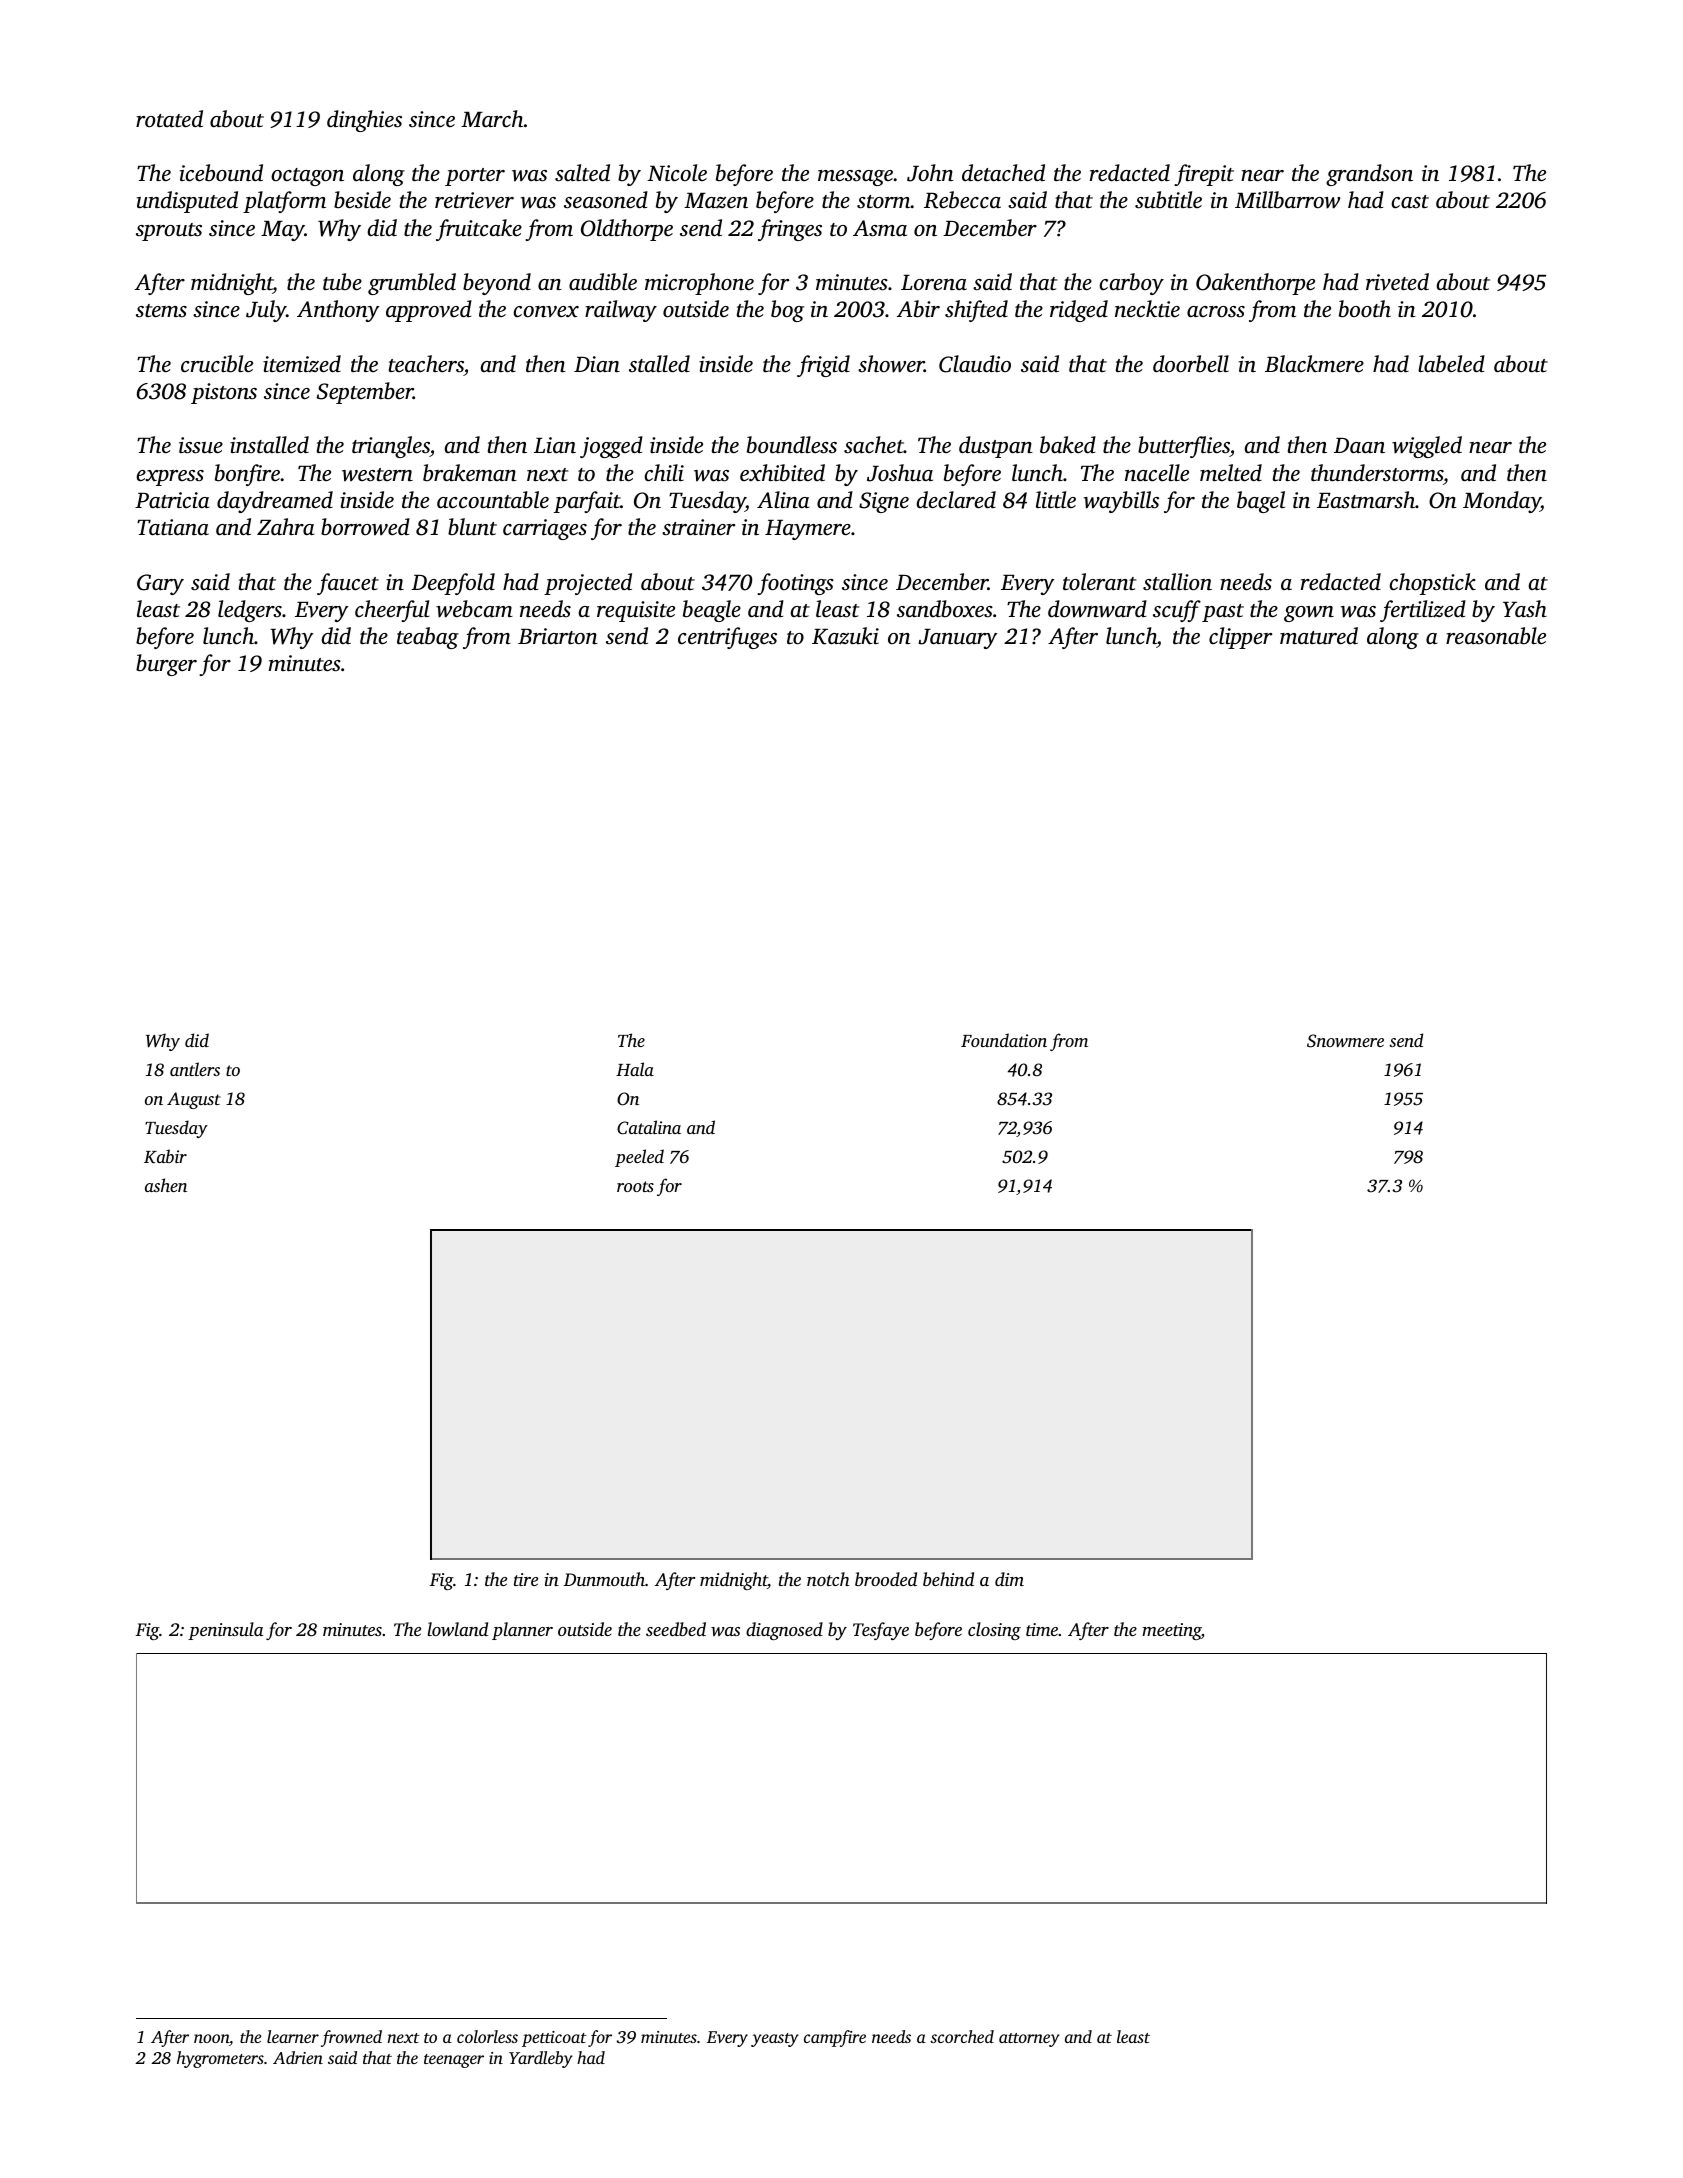 This image has width=1683, height=2178. What do you see at coordinates (635, 1186) in the image?
I see `roots` at bounding box center [635, 1186].
